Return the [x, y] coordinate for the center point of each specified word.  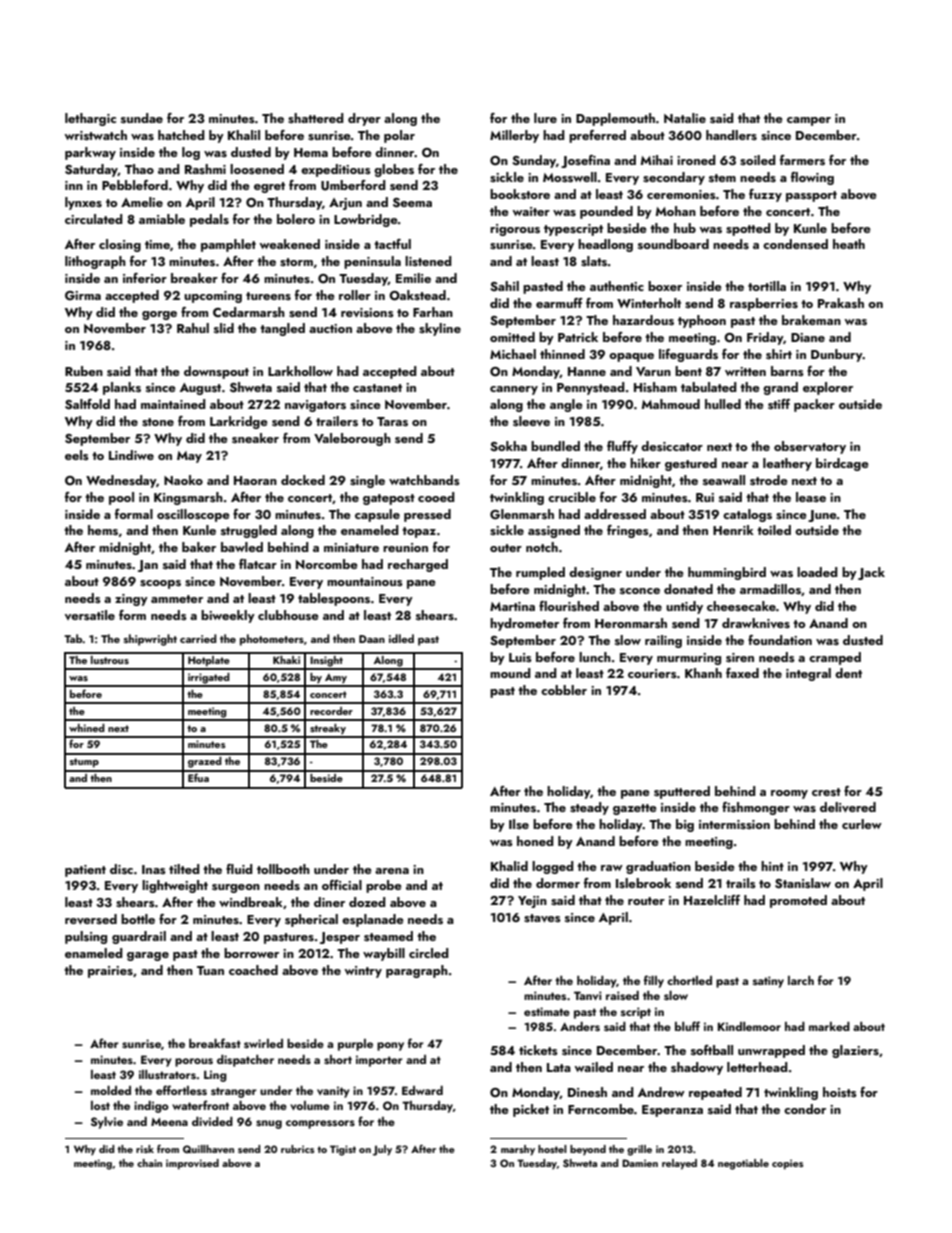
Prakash [841, 303]
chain [149, 1163]
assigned [554, 531]
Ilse [519, 824]
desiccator [672, 446]
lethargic [90, 119]
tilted [184, 869]
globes [394, 170]
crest [826, 792]
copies [787, 1164]
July [382, 1150]
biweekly [228, 616]
